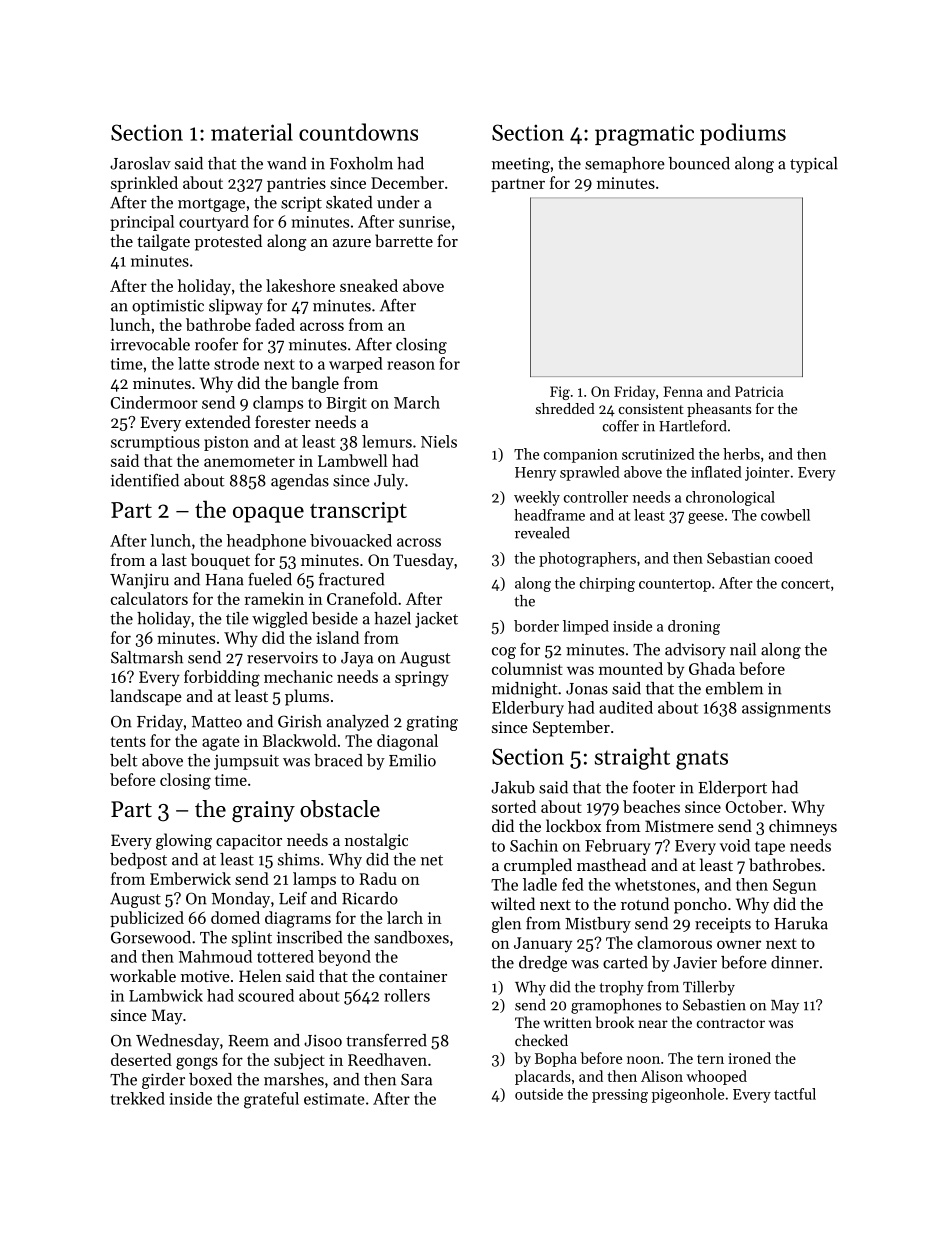  I want to click on scrutinized, so click(658, 454).
